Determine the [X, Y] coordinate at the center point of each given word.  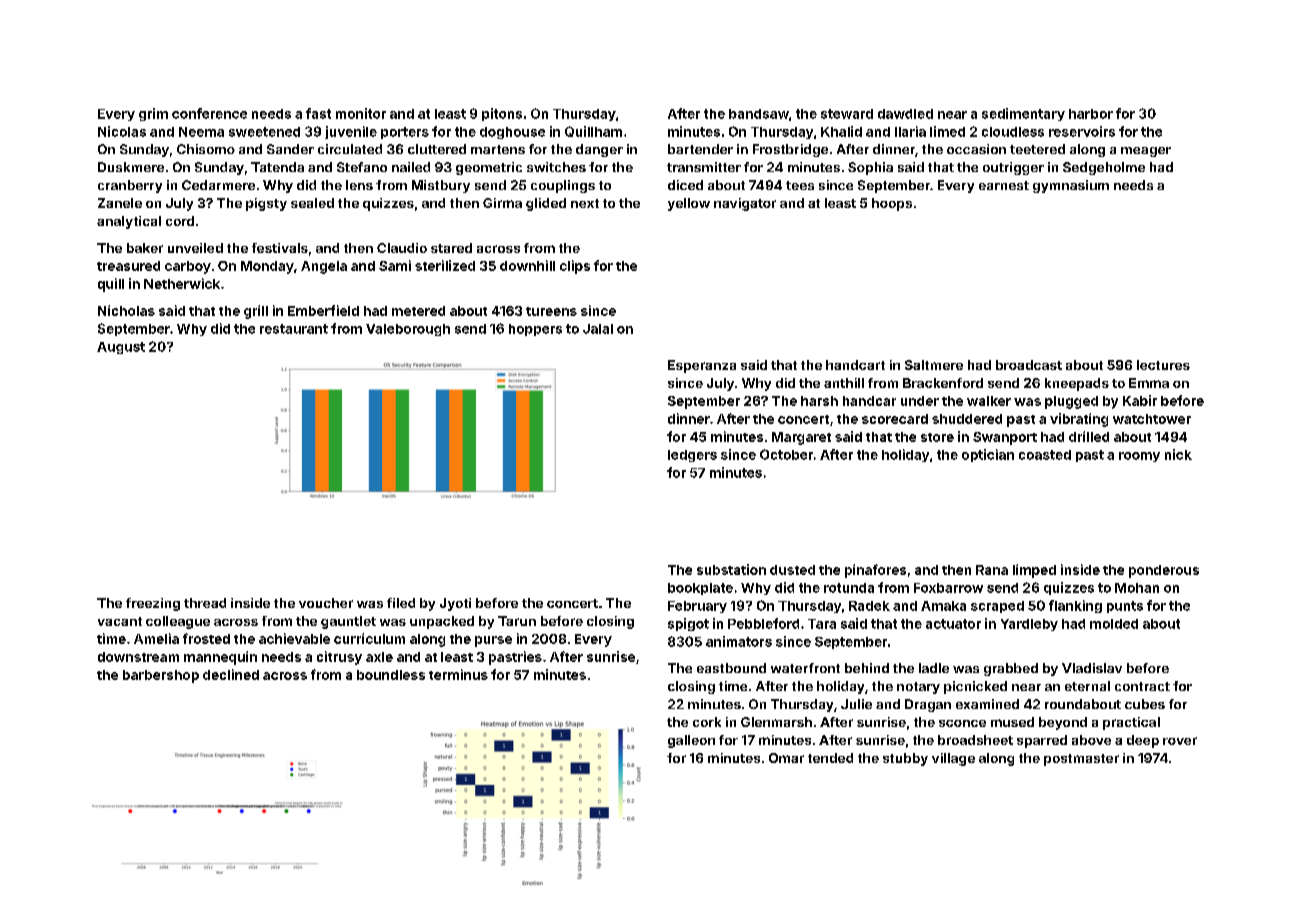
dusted [792, 570]
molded [1114, 624]
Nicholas [126, 310]
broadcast [1029, 365]
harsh [819, 401]
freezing [153, 604]
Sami [395, 265]
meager [1146, 152]
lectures [1163, 365]
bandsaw [759, 114]
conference [209, 113]
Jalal [598, 329]
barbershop [161, 676]
